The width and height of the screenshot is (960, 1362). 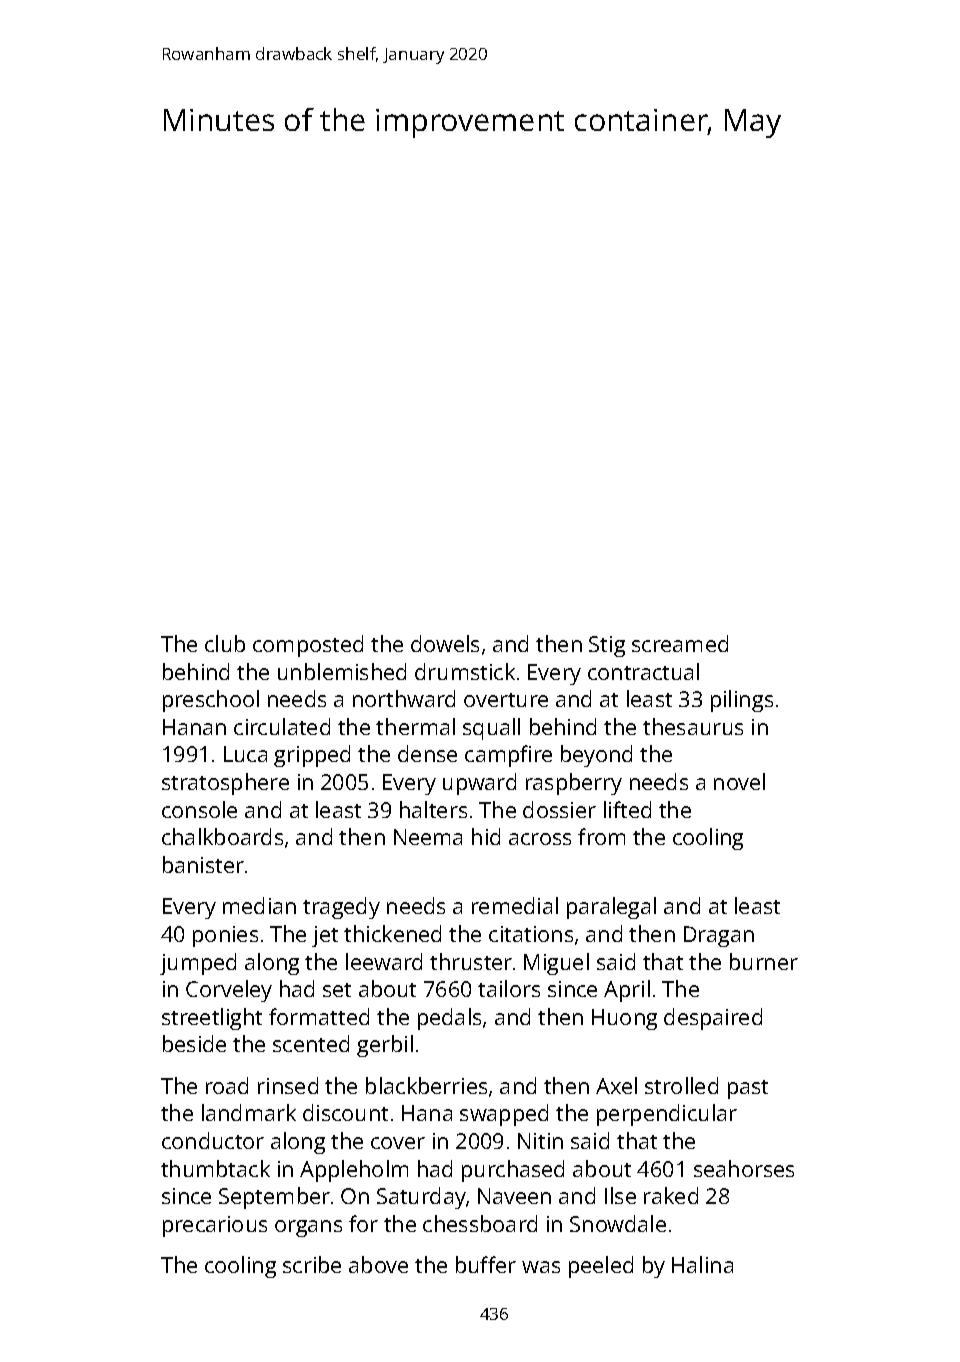 I want to click on pilings, so click(x=742, y=701).
